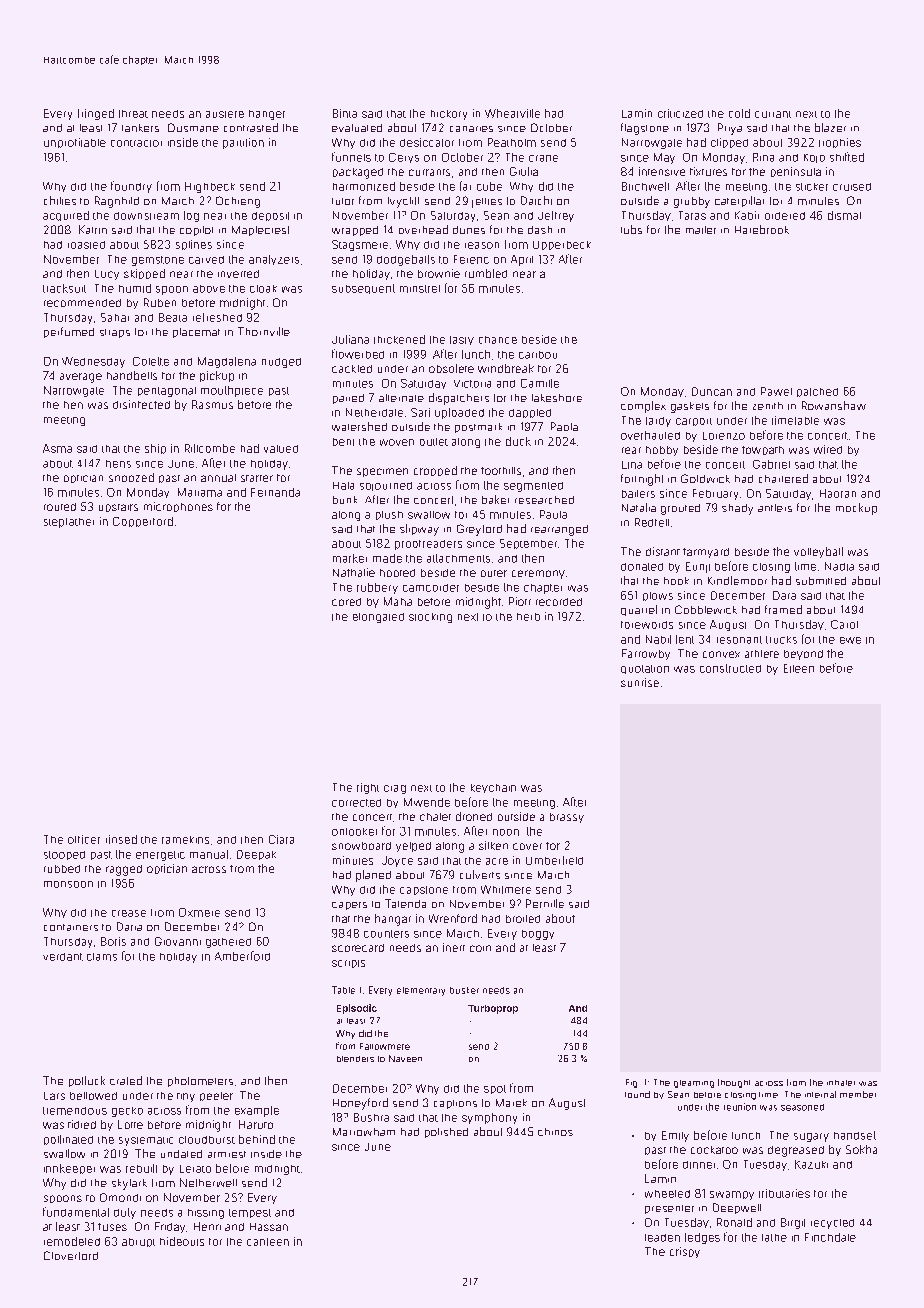  Describe the element at coordinates (151, 361) in the screenshot. I see `Colette` at that location.
